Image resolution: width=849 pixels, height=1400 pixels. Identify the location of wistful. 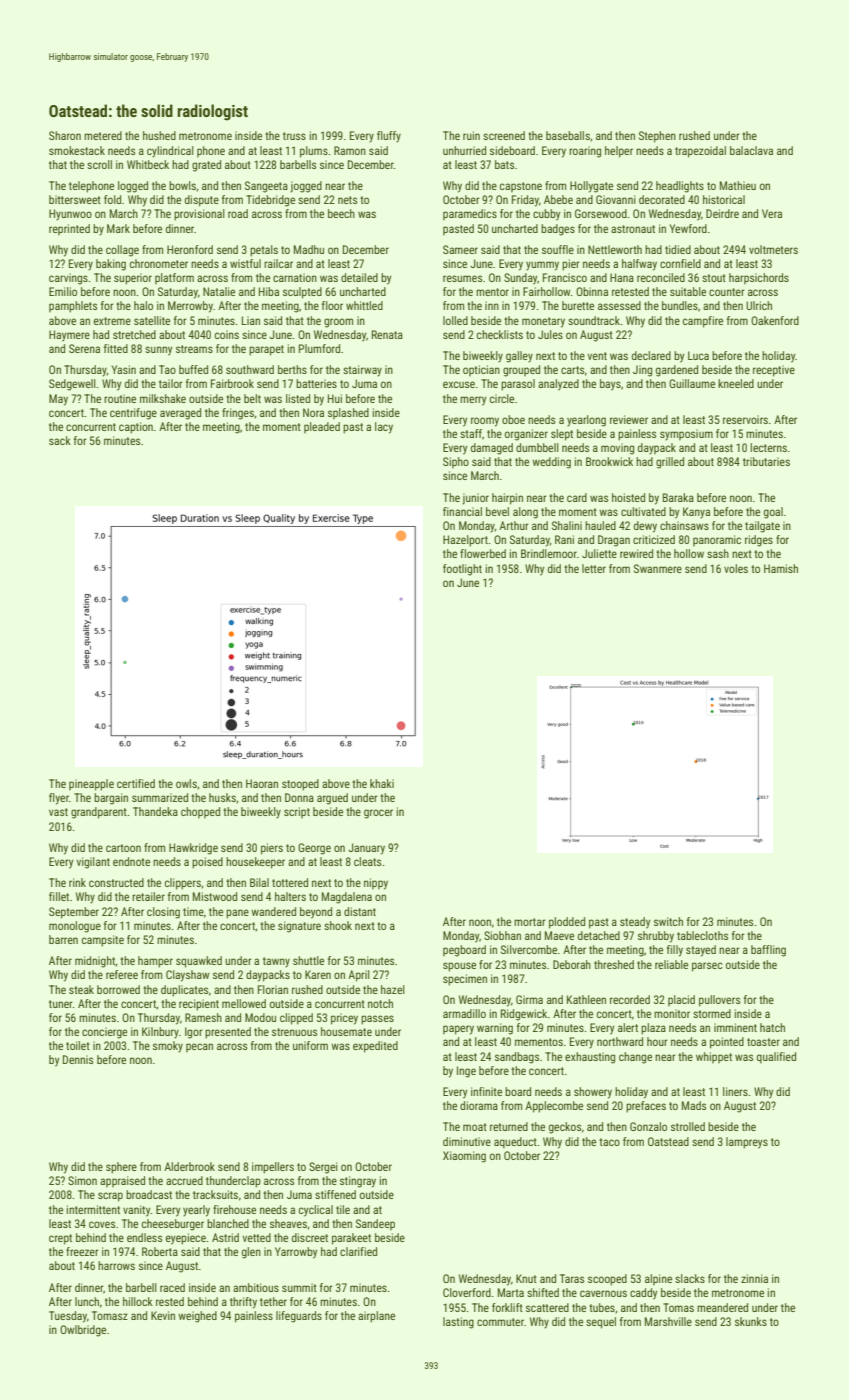
(245, 263).
